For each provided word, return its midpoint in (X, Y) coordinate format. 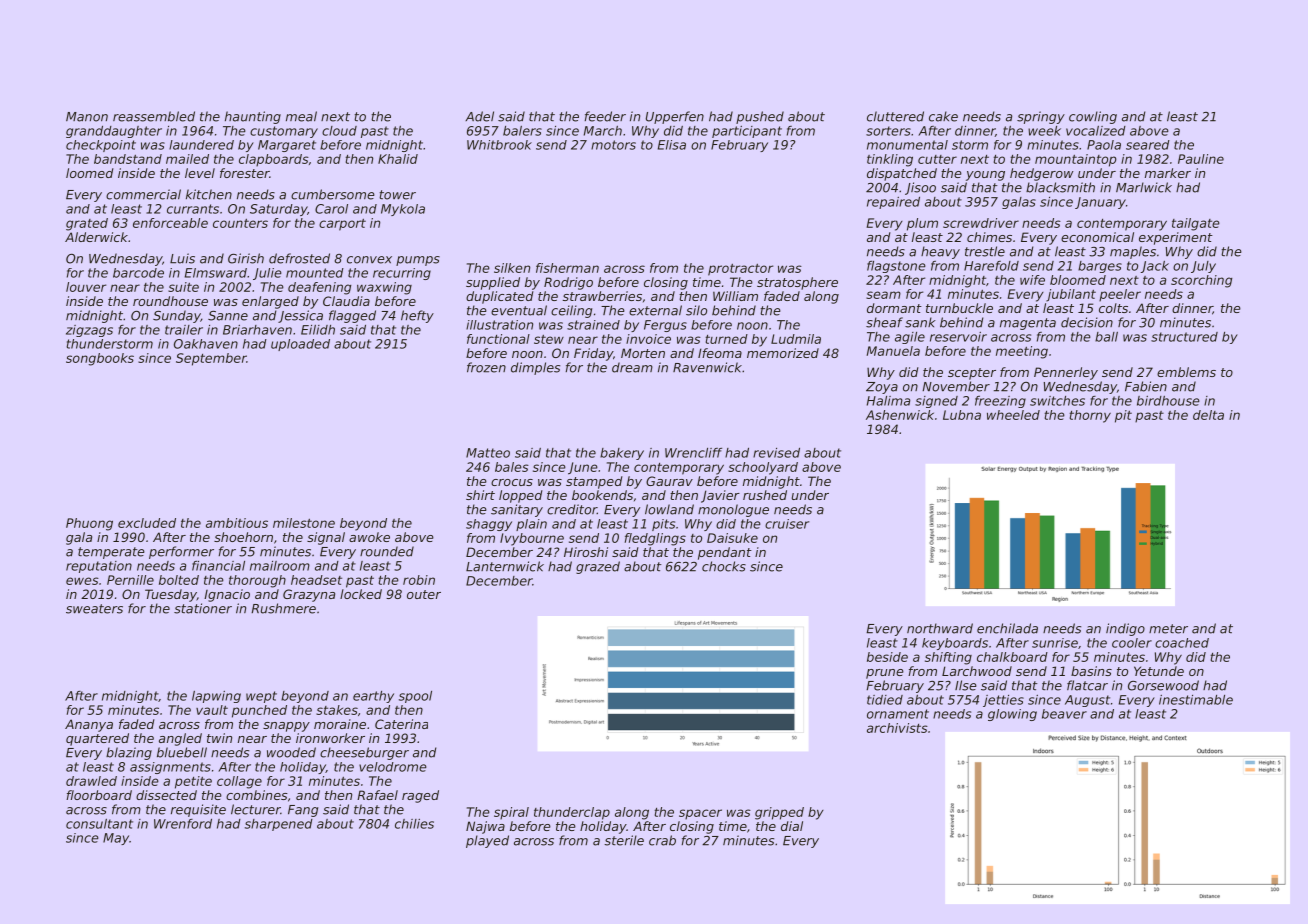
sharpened (279, 825)
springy (1041, 117)
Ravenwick (707, 367)
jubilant (1071, 295)
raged (420, 796)
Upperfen (675, 117)
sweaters (94, 609)
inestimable (1196, 700)
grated (87, 224)
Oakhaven (206, 344)
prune (885, 674)
